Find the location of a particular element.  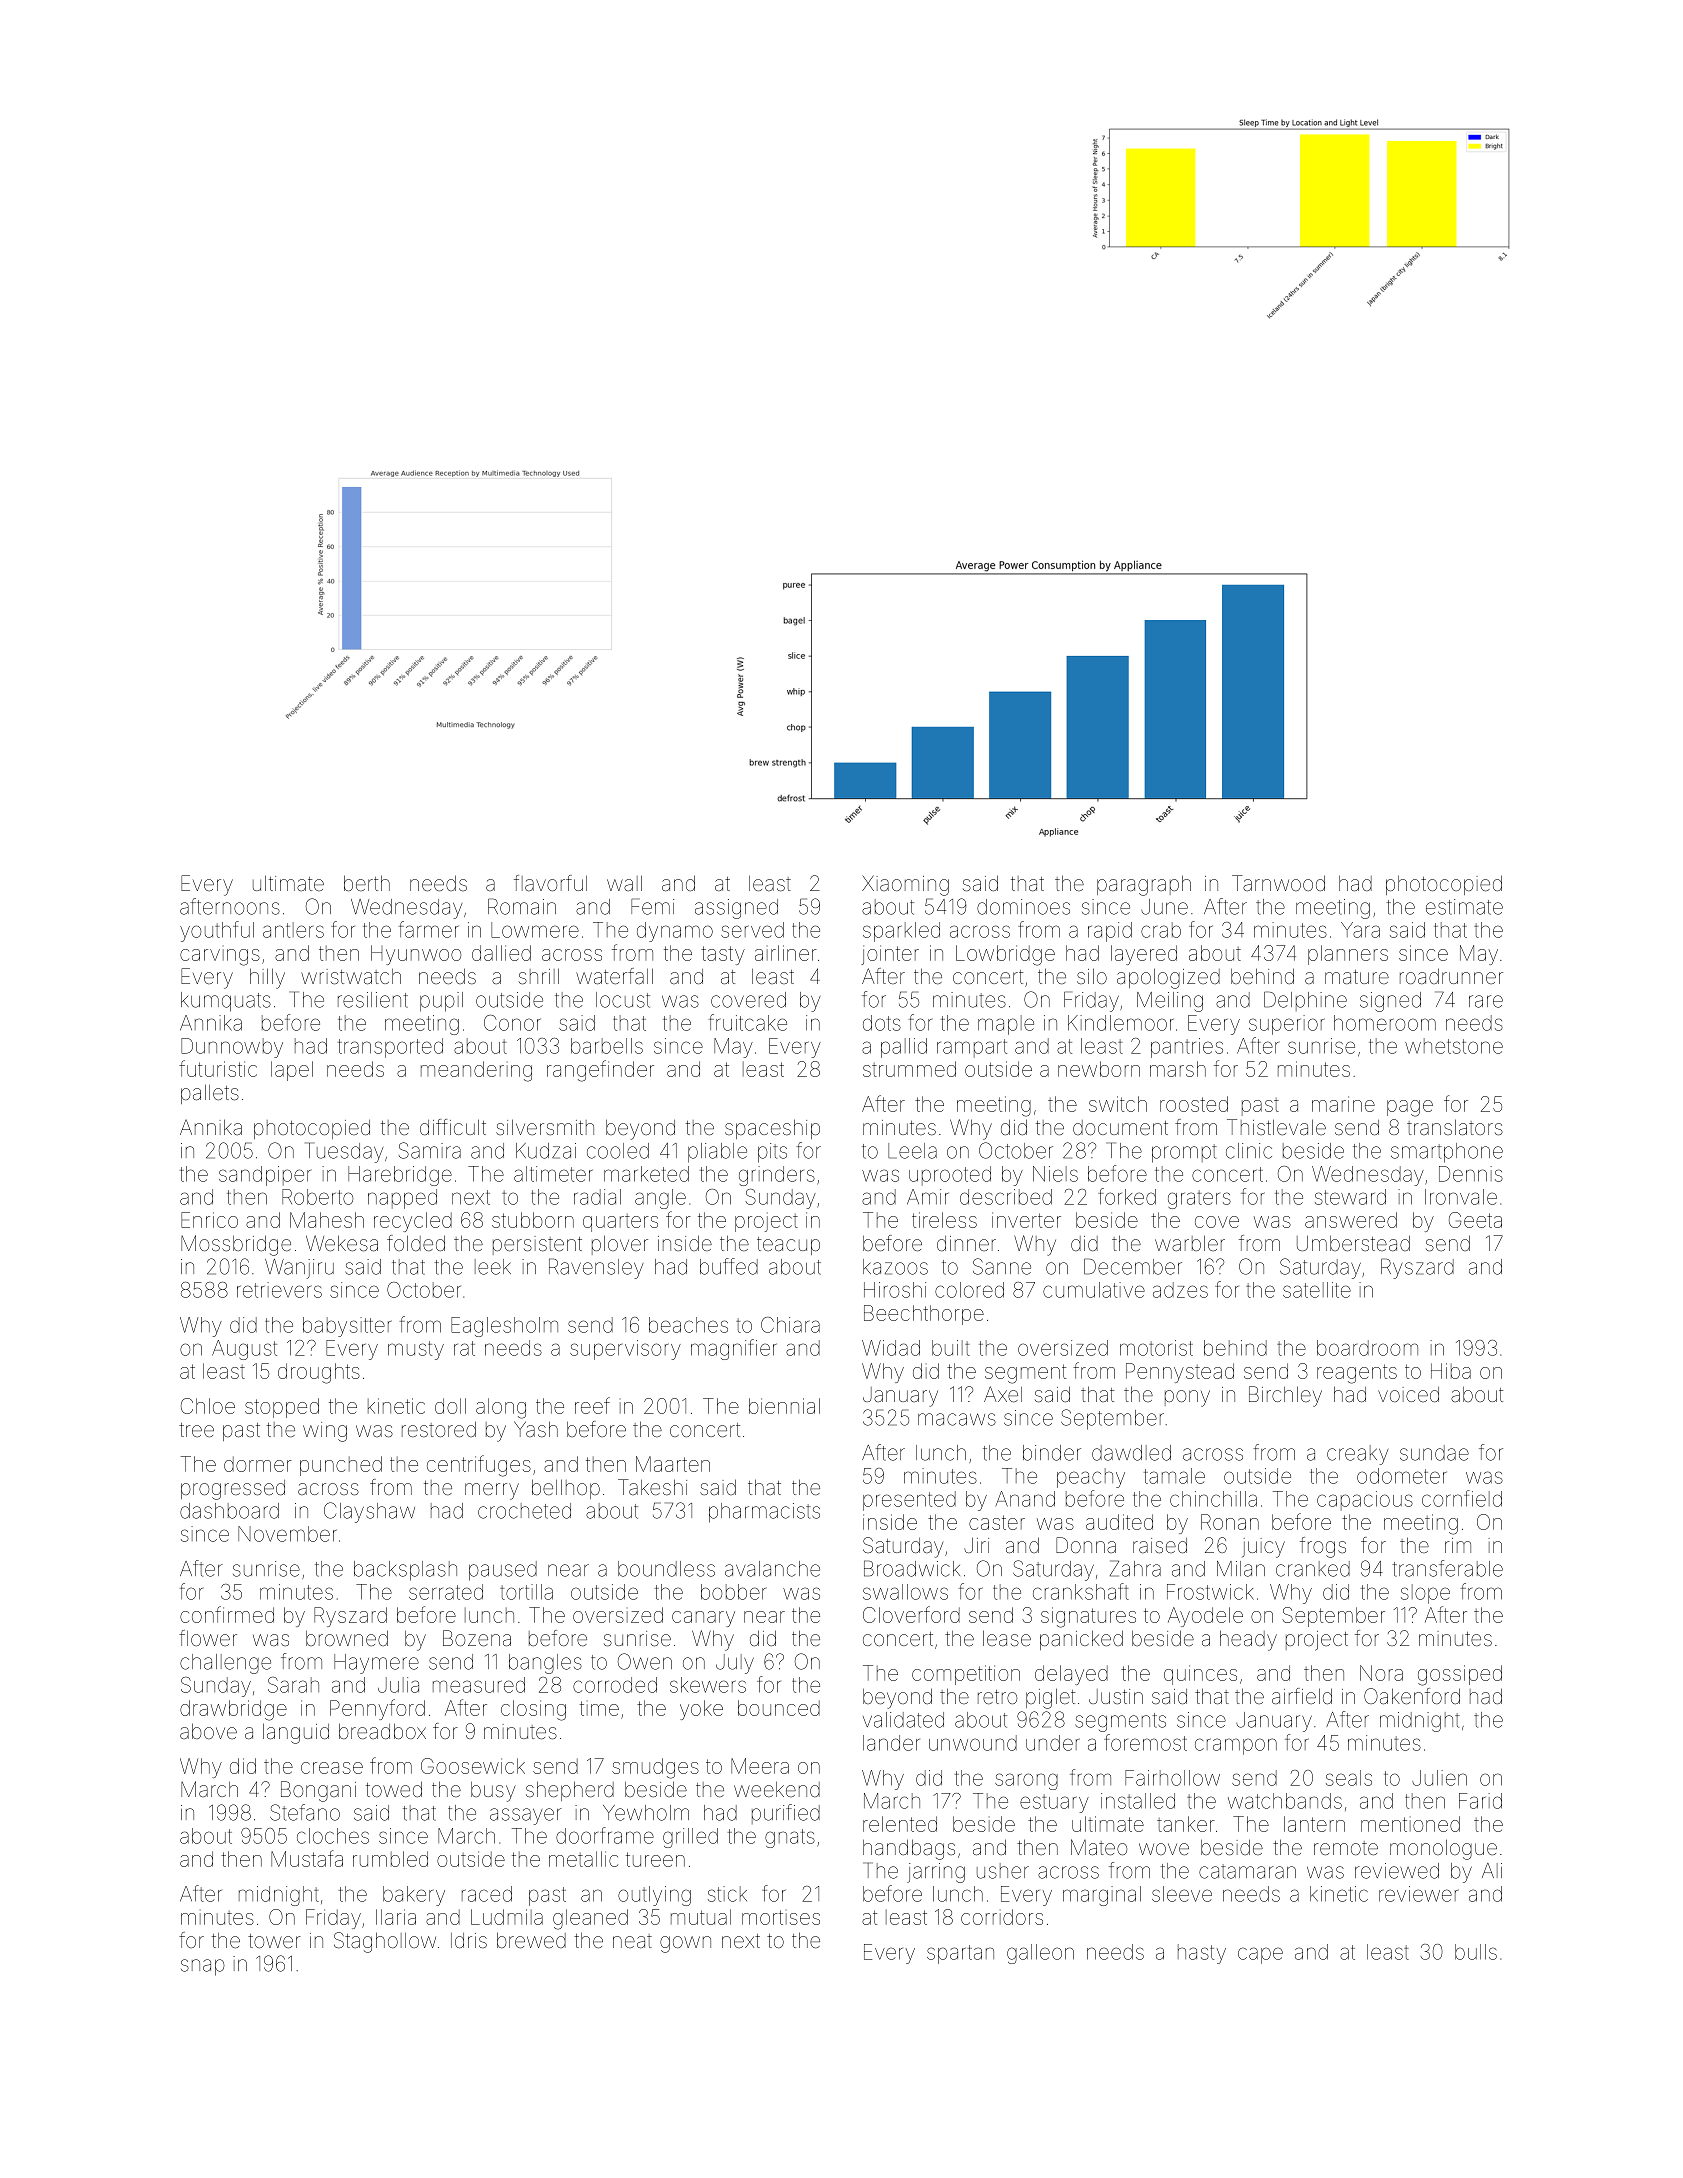

shrill is located at coordinates (539, 976).
